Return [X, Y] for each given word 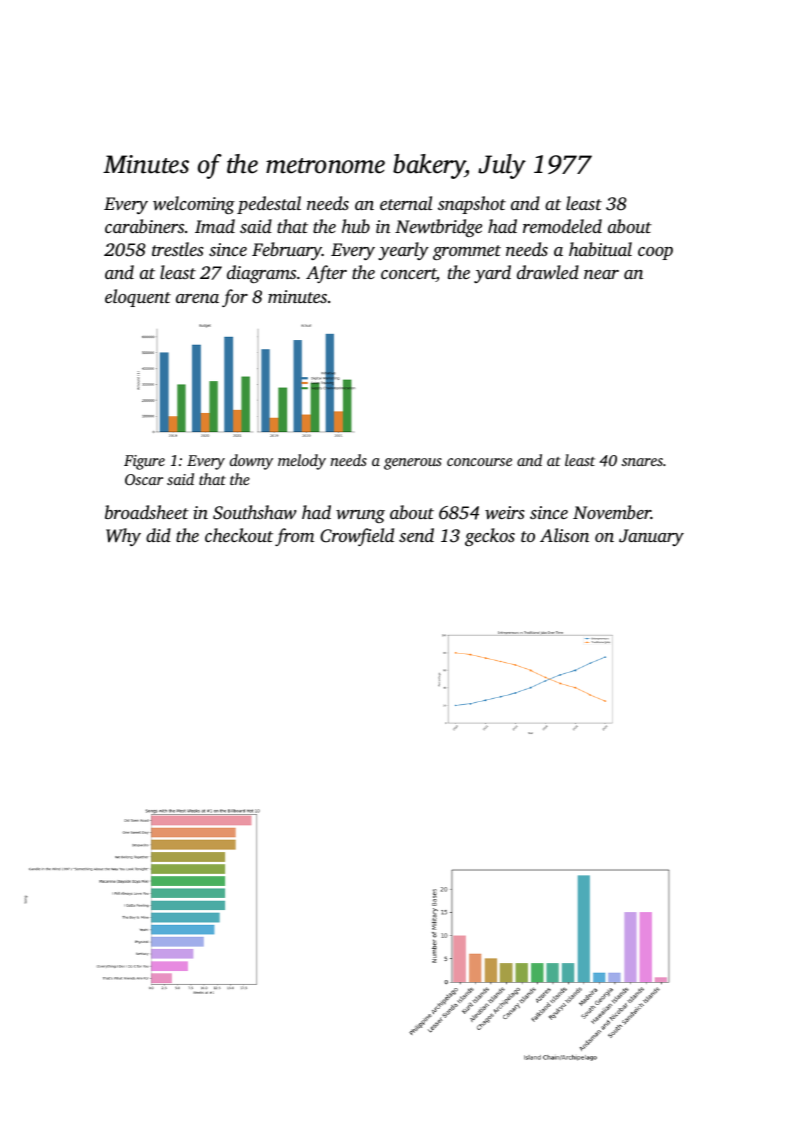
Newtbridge [438, 228]
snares [642, 462]
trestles [178, 249]
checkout [239, 535]
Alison [564, 535]
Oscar [144, 479]
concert [408, 275]
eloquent [138, 298]
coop [655, 253]
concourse [479, 462]
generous [413, 464]
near [601, 274]
